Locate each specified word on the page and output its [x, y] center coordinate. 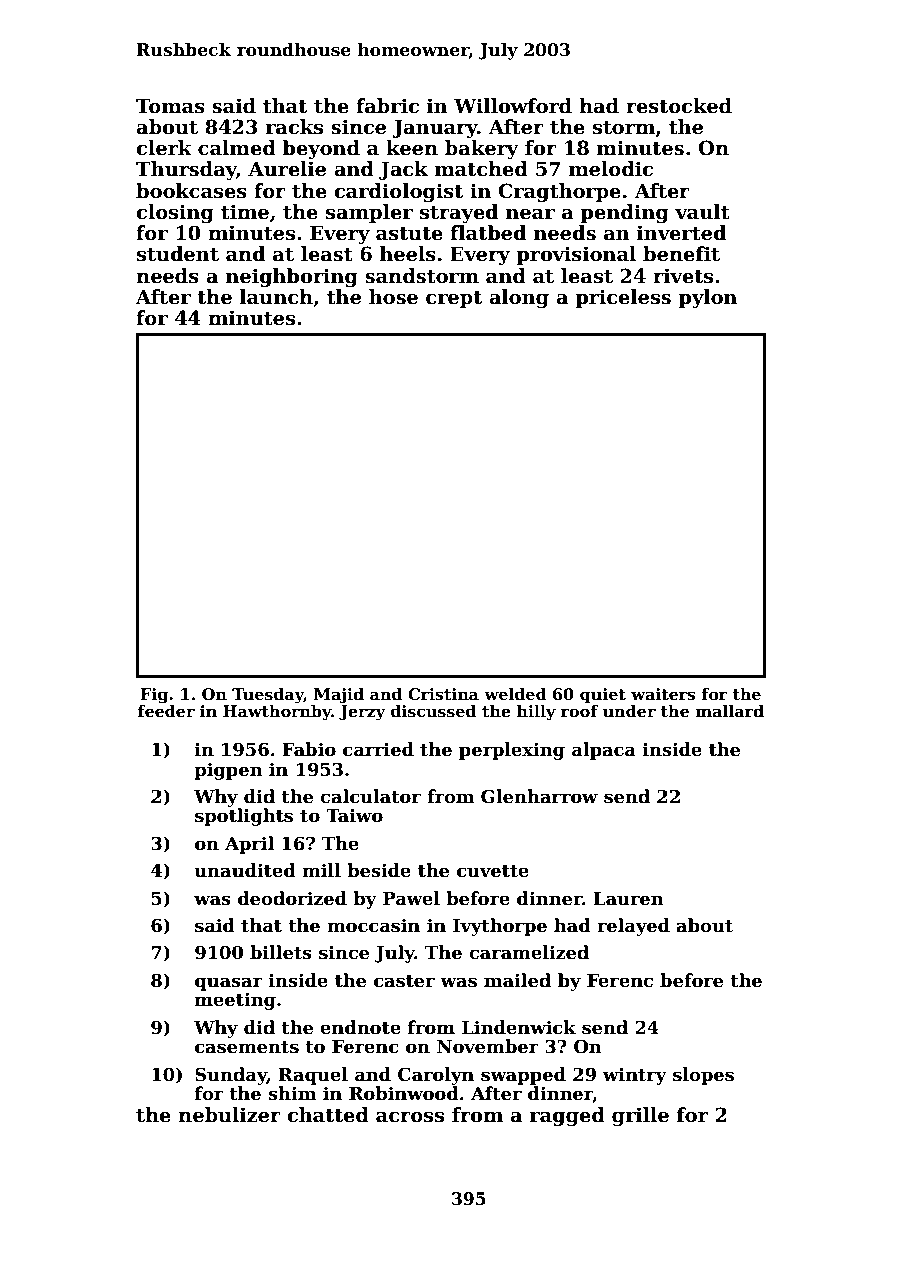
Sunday [231, 1076]
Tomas [170, 106]
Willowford [513, 106]
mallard [730, 711]
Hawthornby [277, 713]
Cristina [443, 694]
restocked [679, 106]
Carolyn [436, 1076]
